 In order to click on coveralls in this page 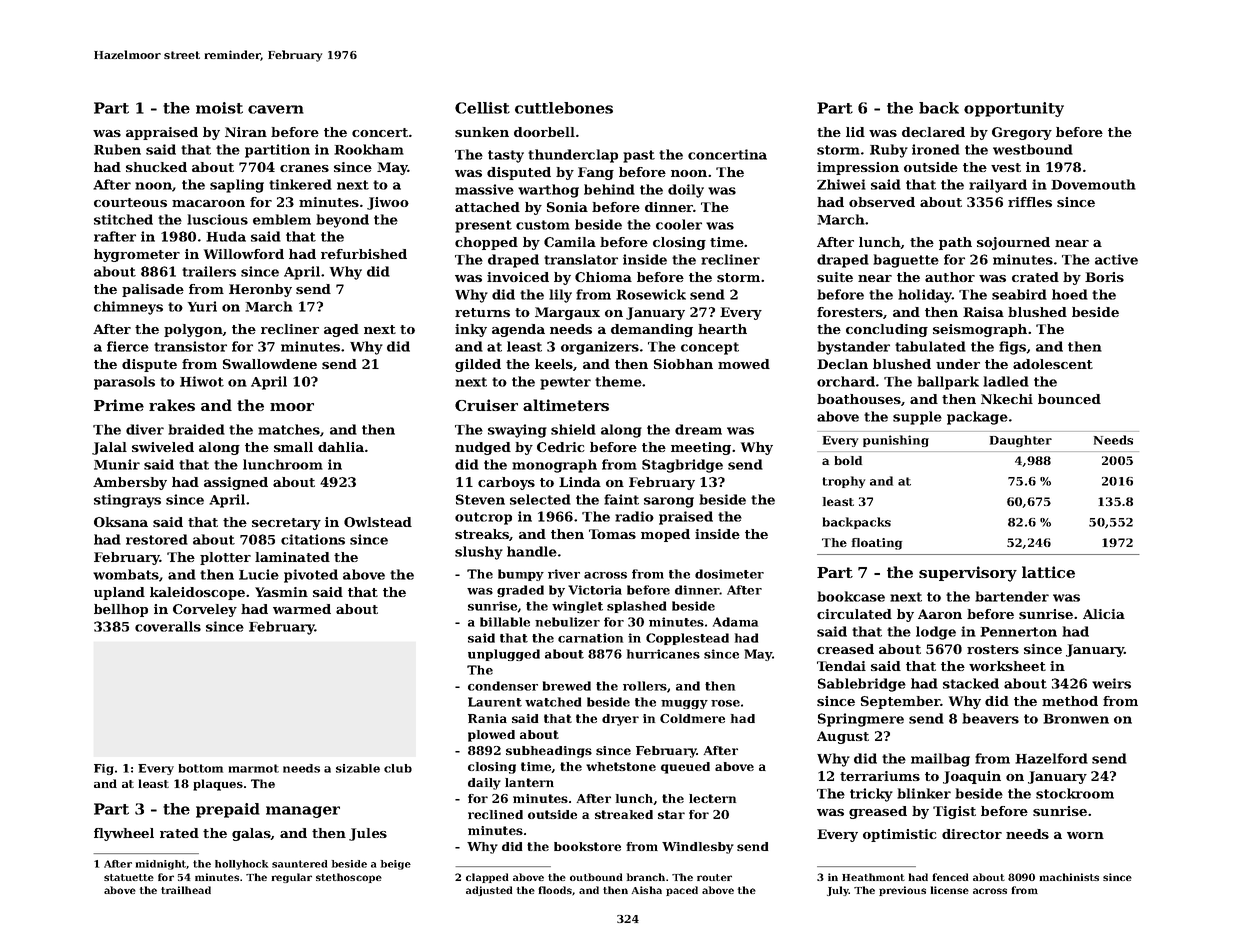, I will do `click(168, 626)`.
